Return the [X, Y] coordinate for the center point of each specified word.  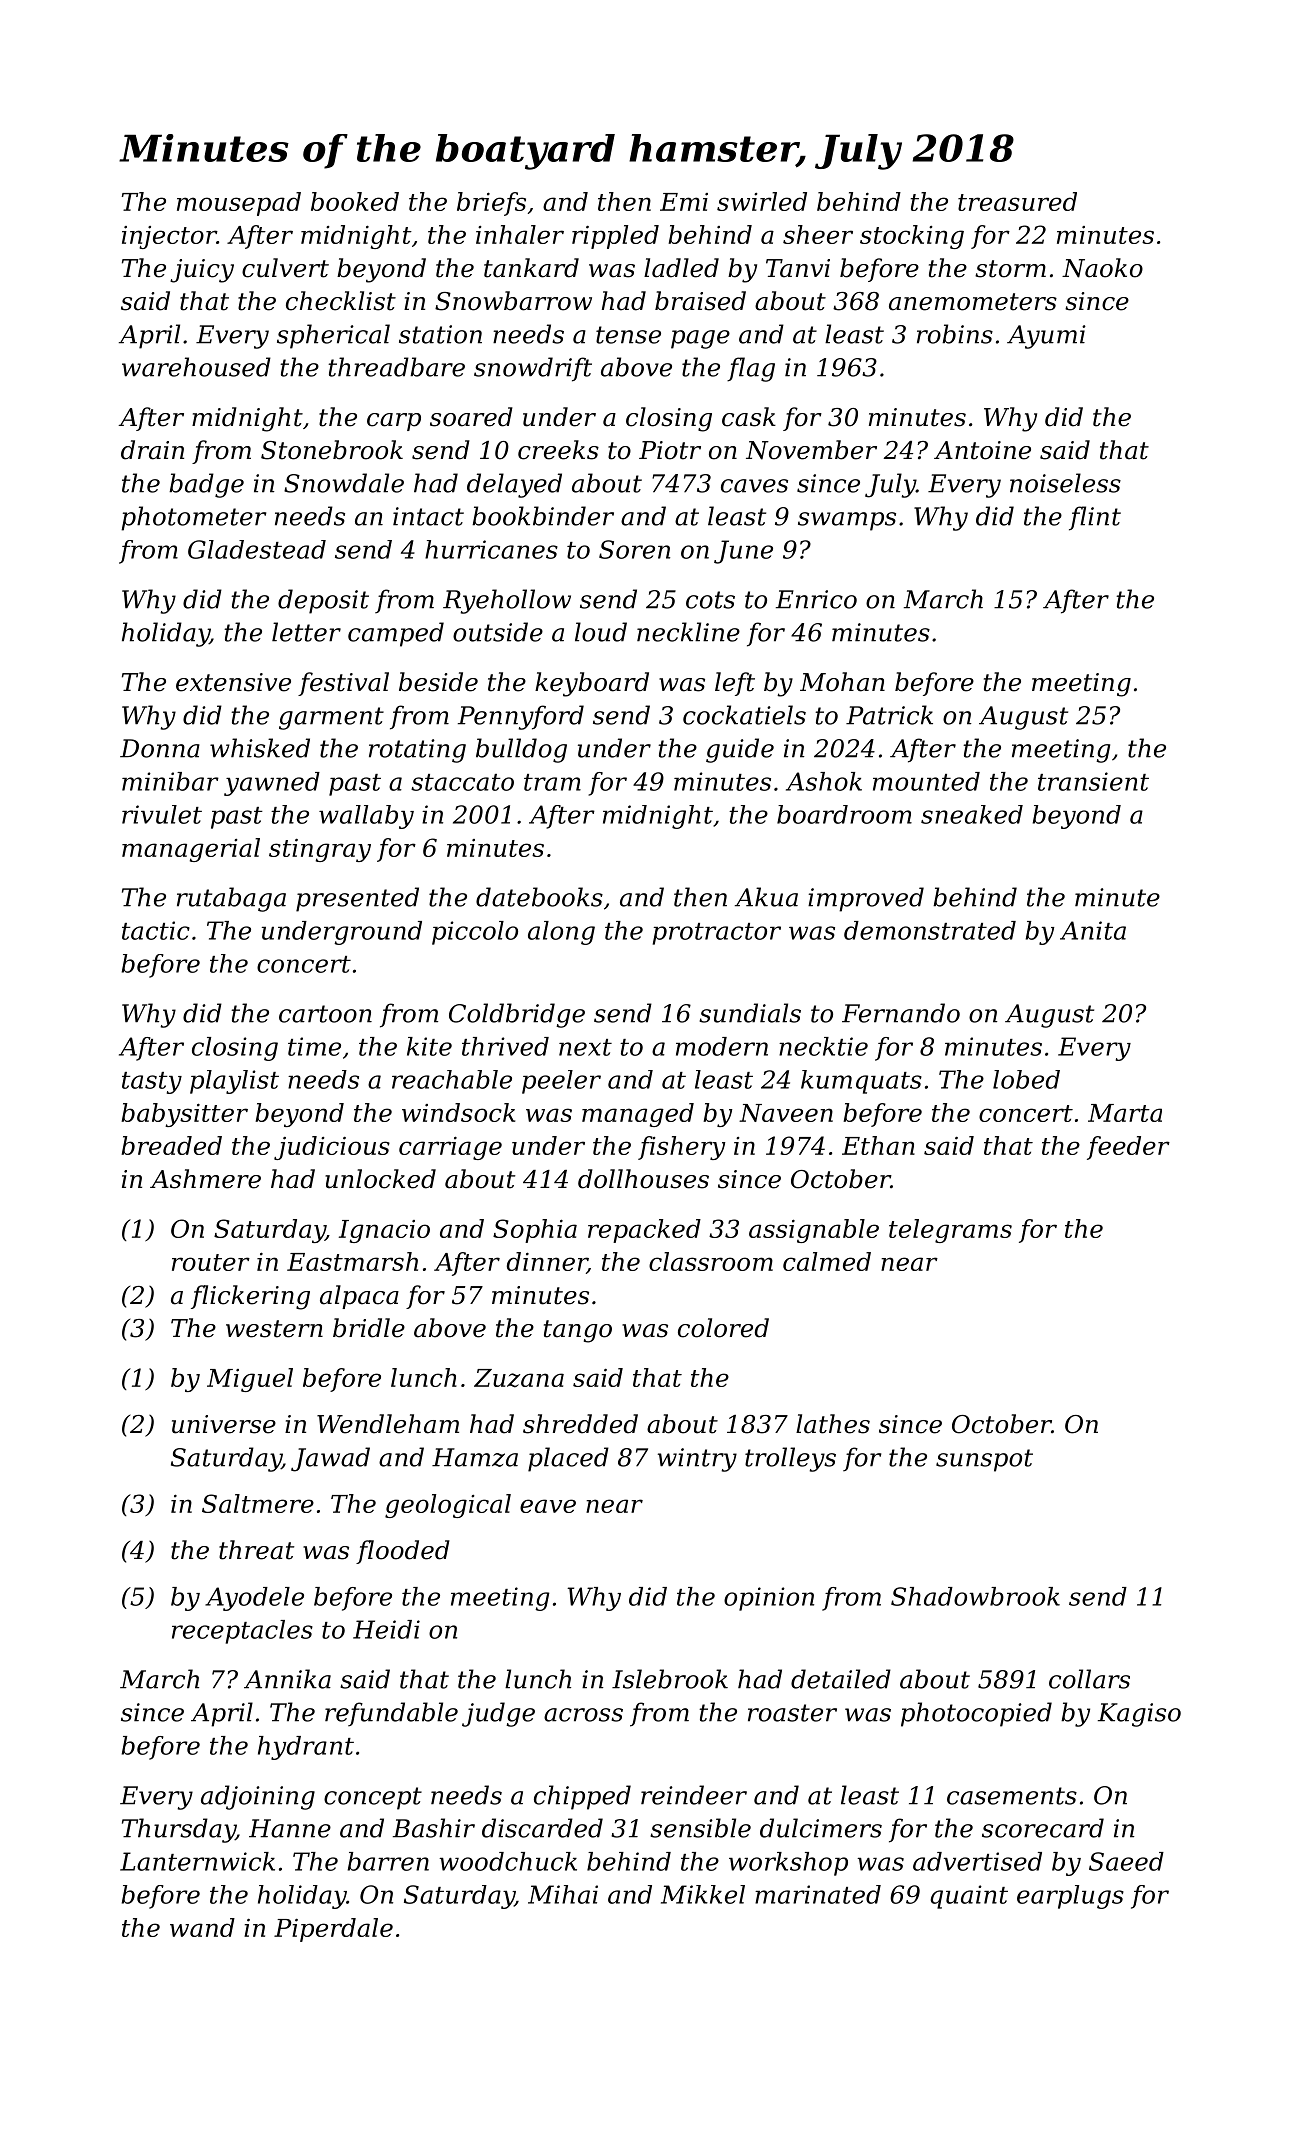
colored [723, 1328]
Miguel [250, 1380]
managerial [191, 850]
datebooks [539, 897]
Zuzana [519, 1378]
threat [256, 1550]
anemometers [973, 302]
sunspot [984, 1460]
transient [1093, 781]
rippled [615, 237]
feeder [1128, 1148]
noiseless [1065, 483]
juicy [202, 271]
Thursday [179, 1830]
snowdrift [533, 369]
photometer [193, 518]
